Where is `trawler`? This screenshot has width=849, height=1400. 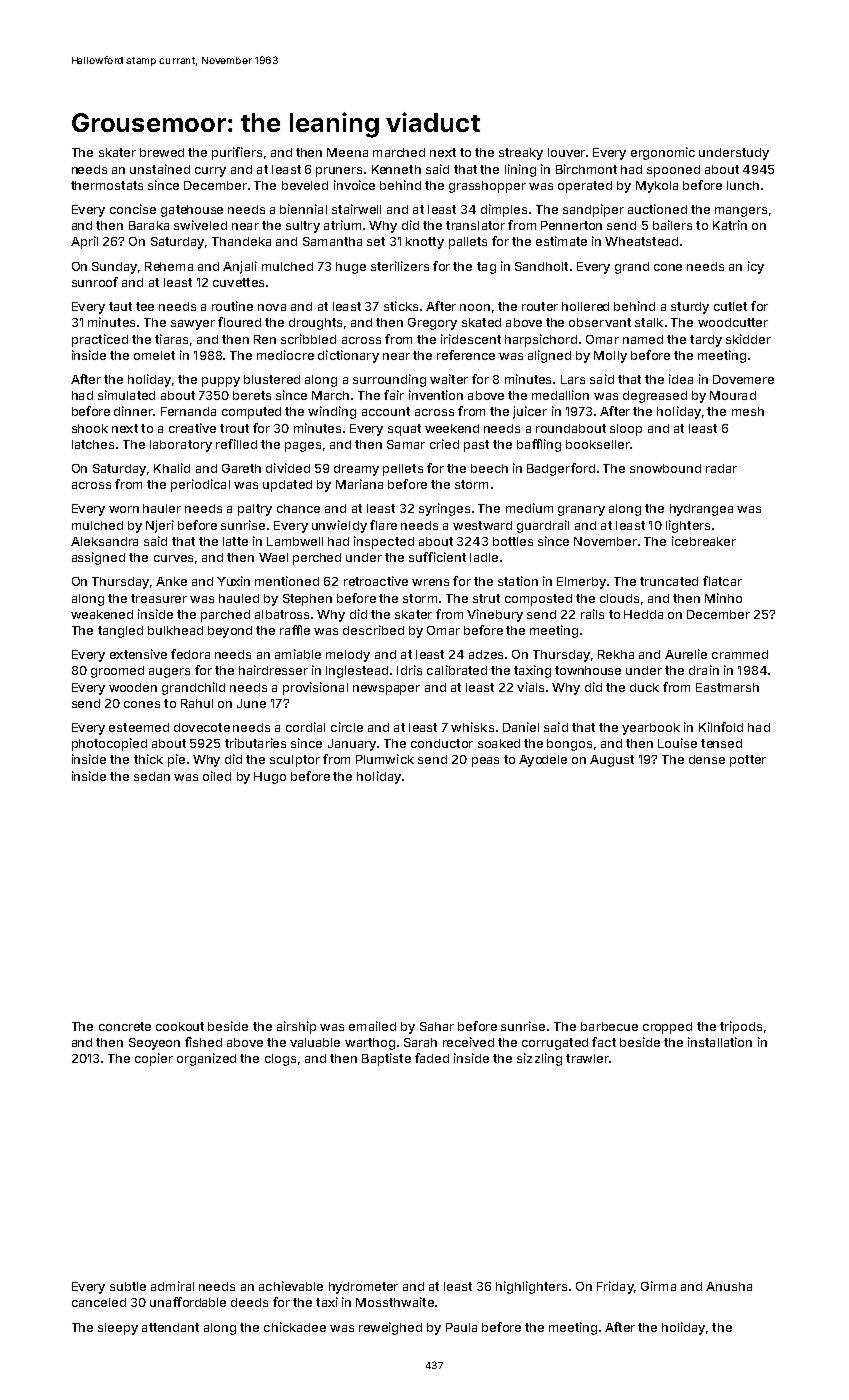 trawler is located at coordinates (587, 1058).
